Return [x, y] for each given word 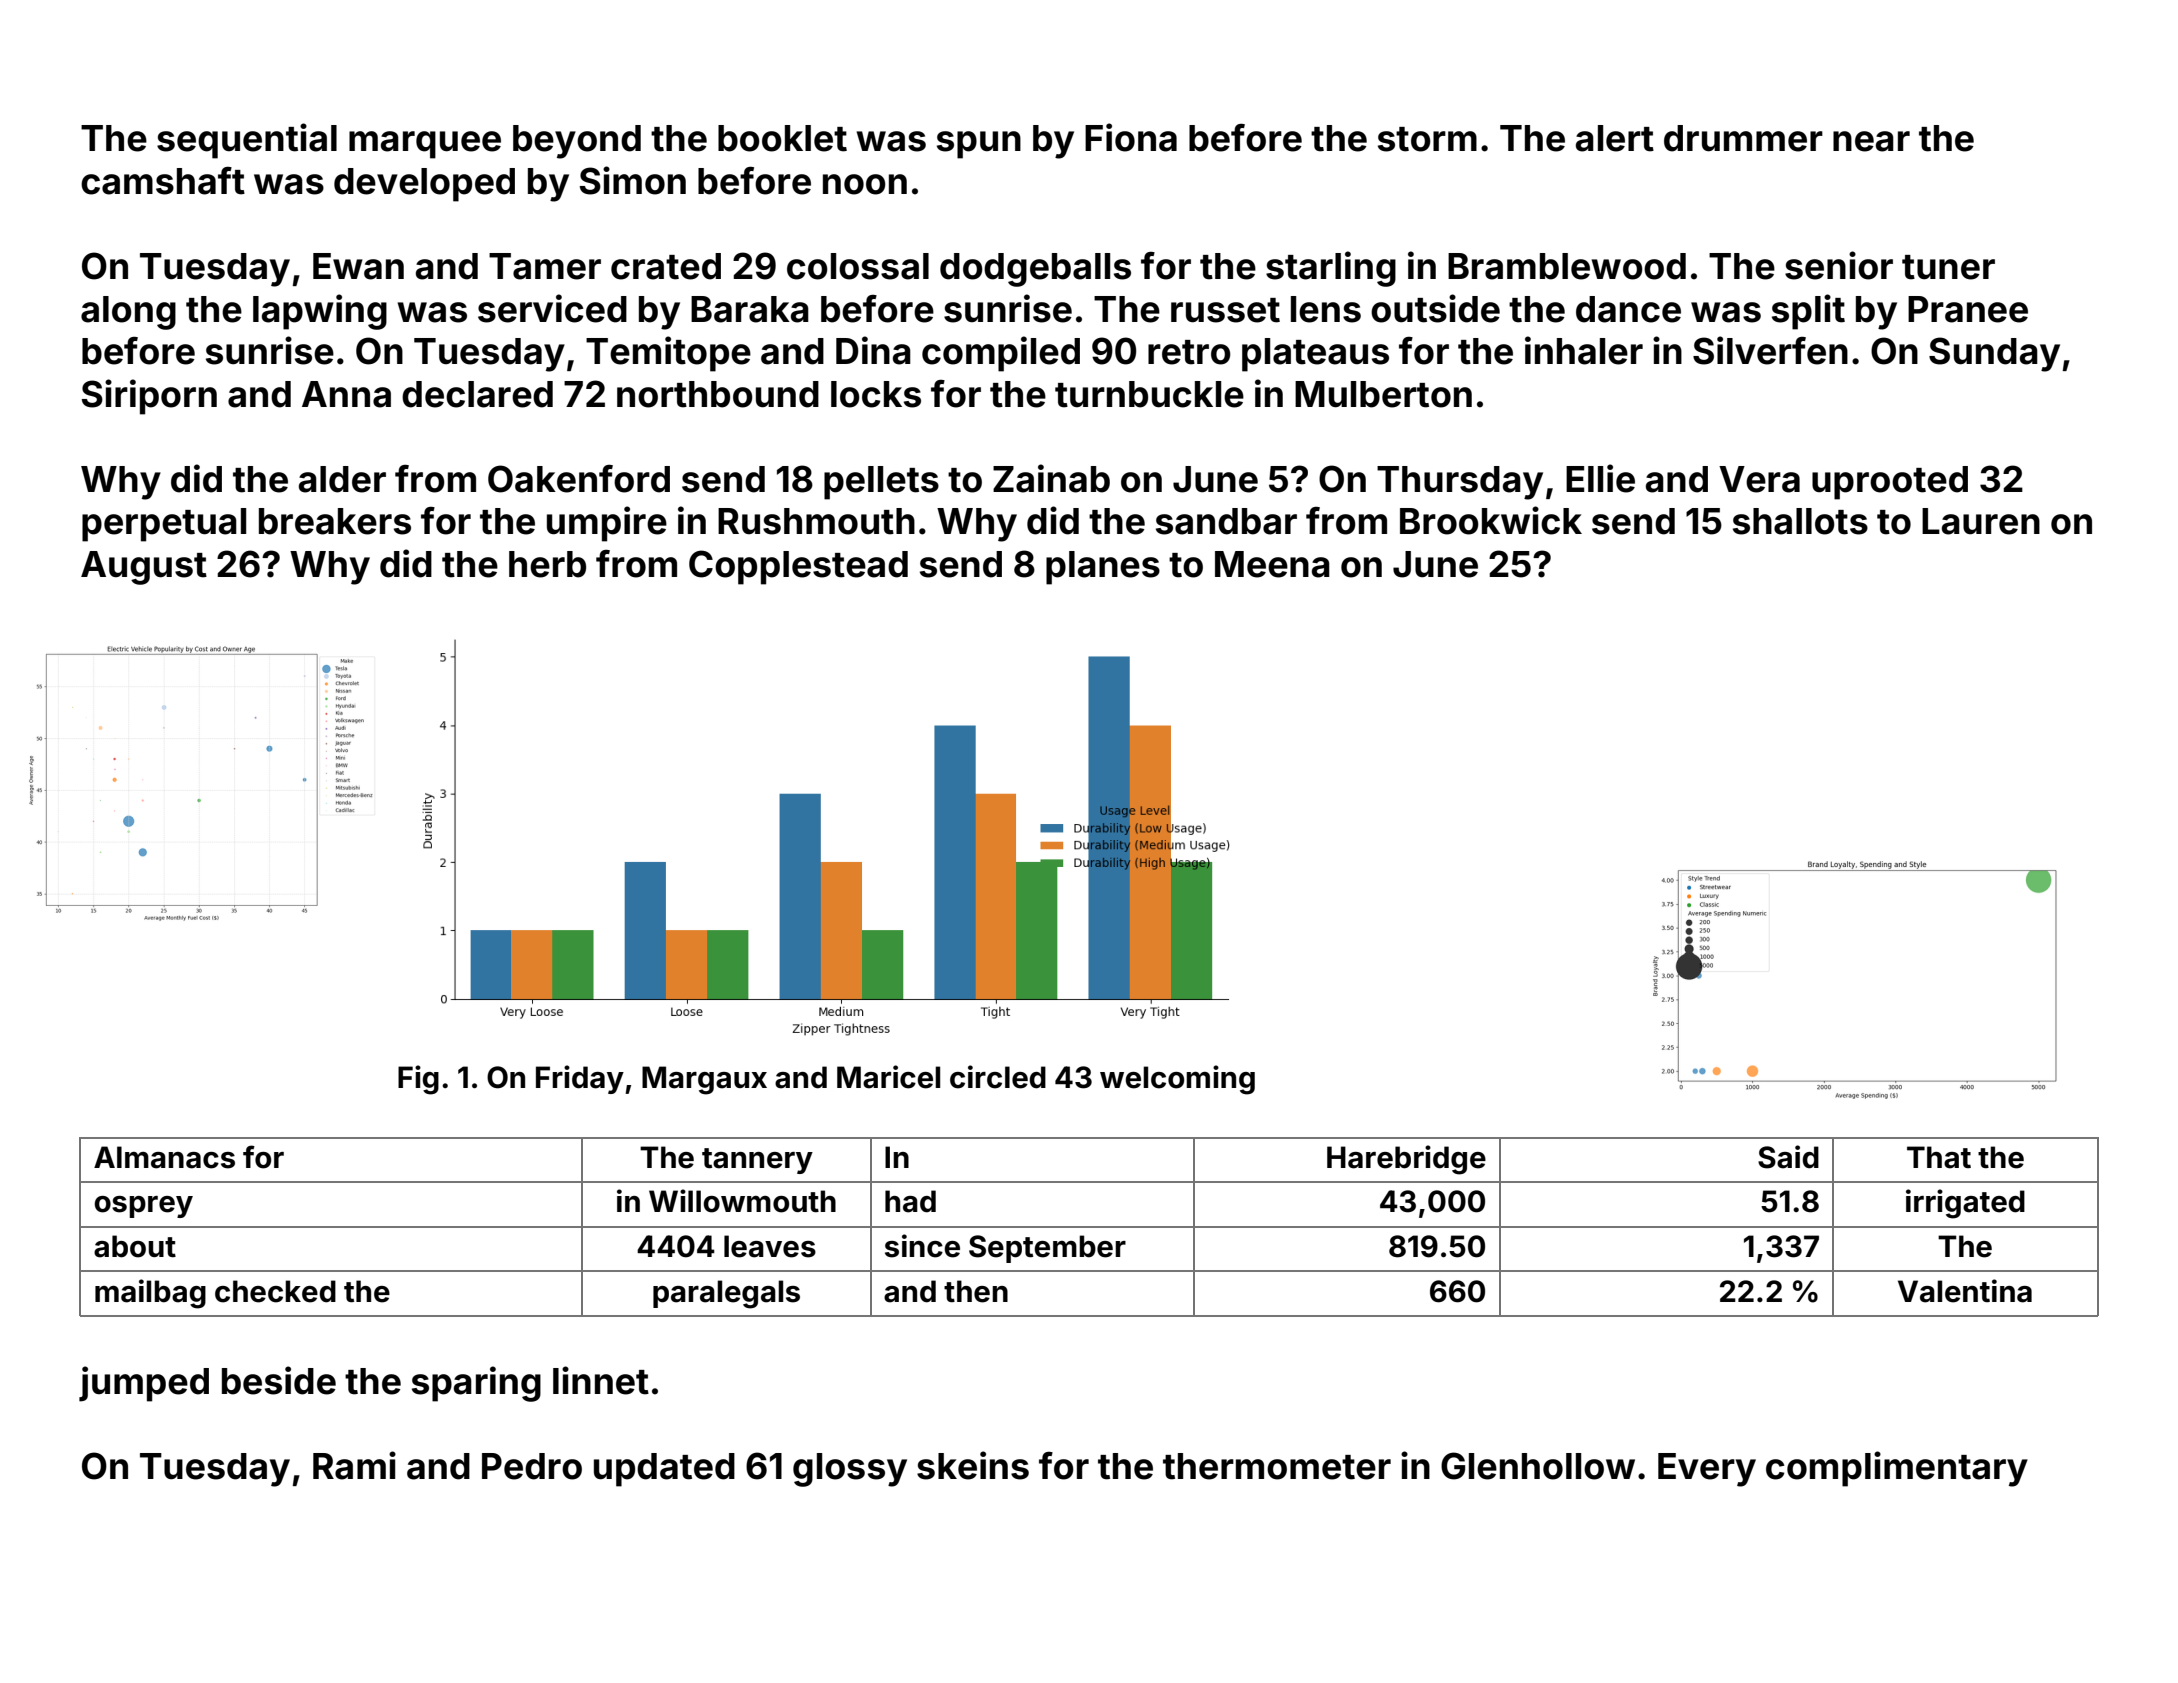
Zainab [1051, 478]
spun [979, 145]
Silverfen [1770, 350]
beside [279, 1380]
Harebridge [1406, 1160]
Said [1788, 1157]
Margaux [704, 1080]
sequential [247, 141]
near [1871, 141]
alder [342, 479]
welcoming [1177, 1080]
